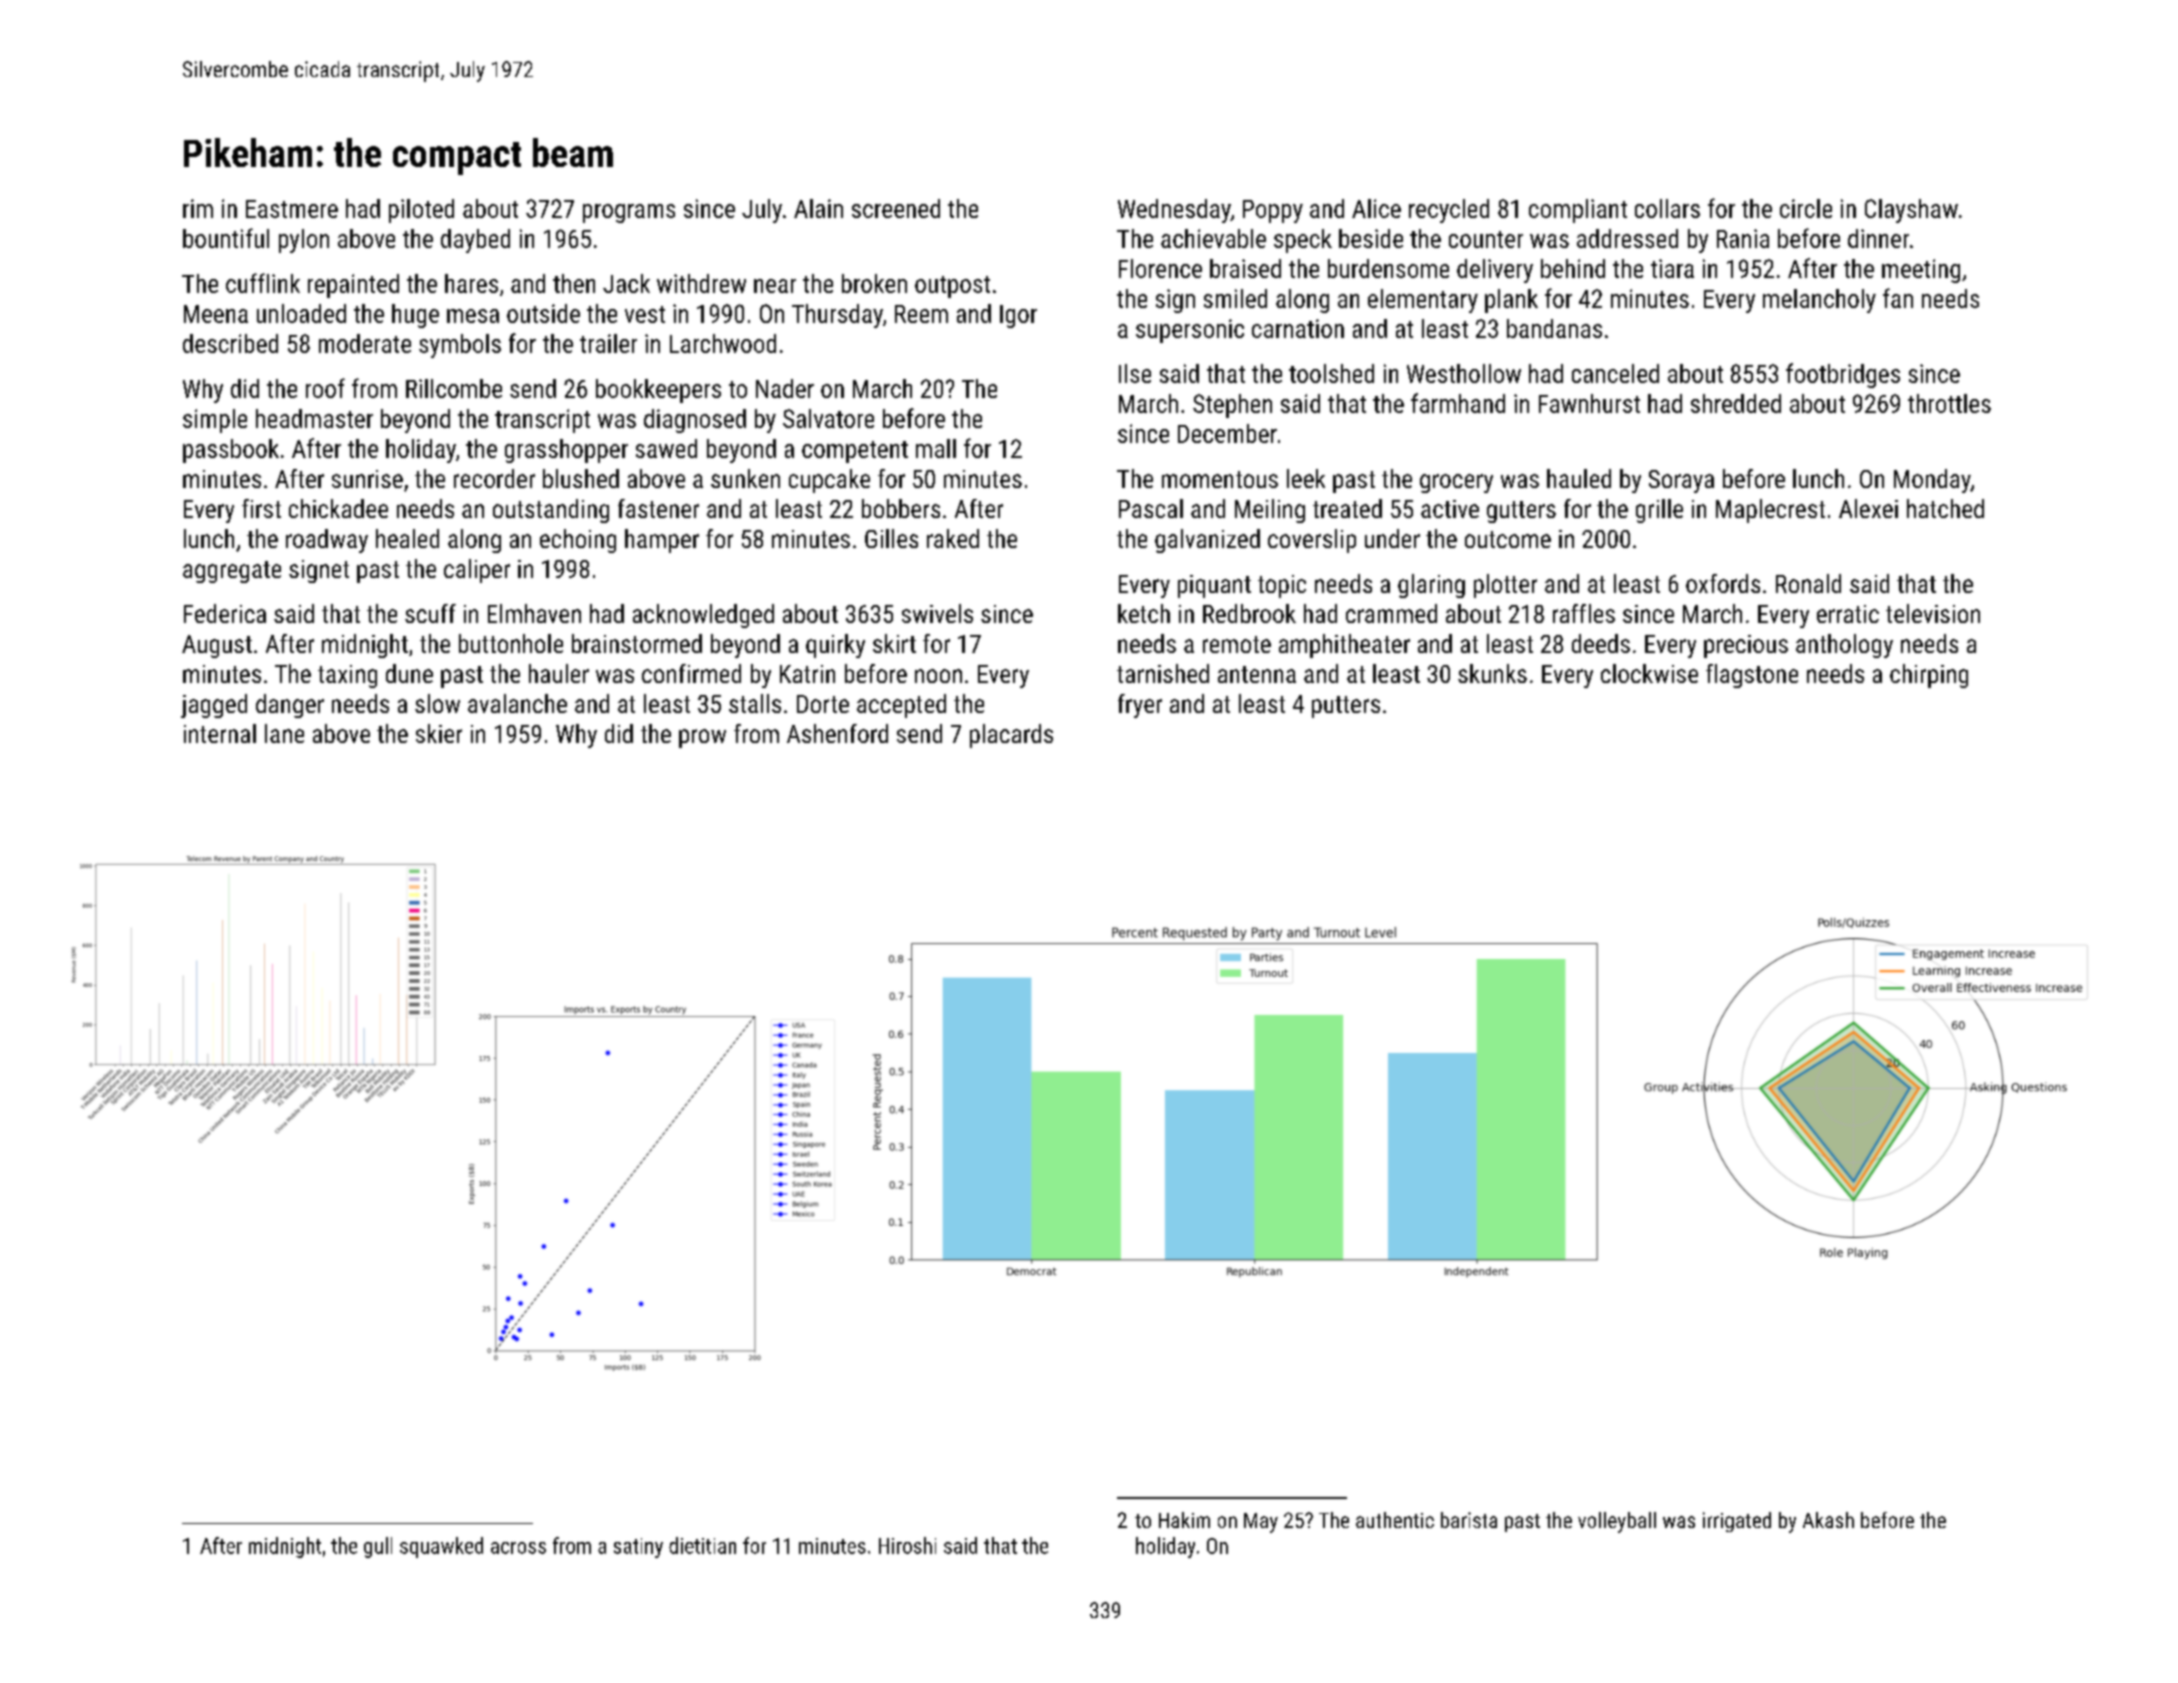 The image size is (2178, 1683). What do you see at coordinates (629, 213) in the screenshot?
I see `programs` at bounding box center [629, 213].
